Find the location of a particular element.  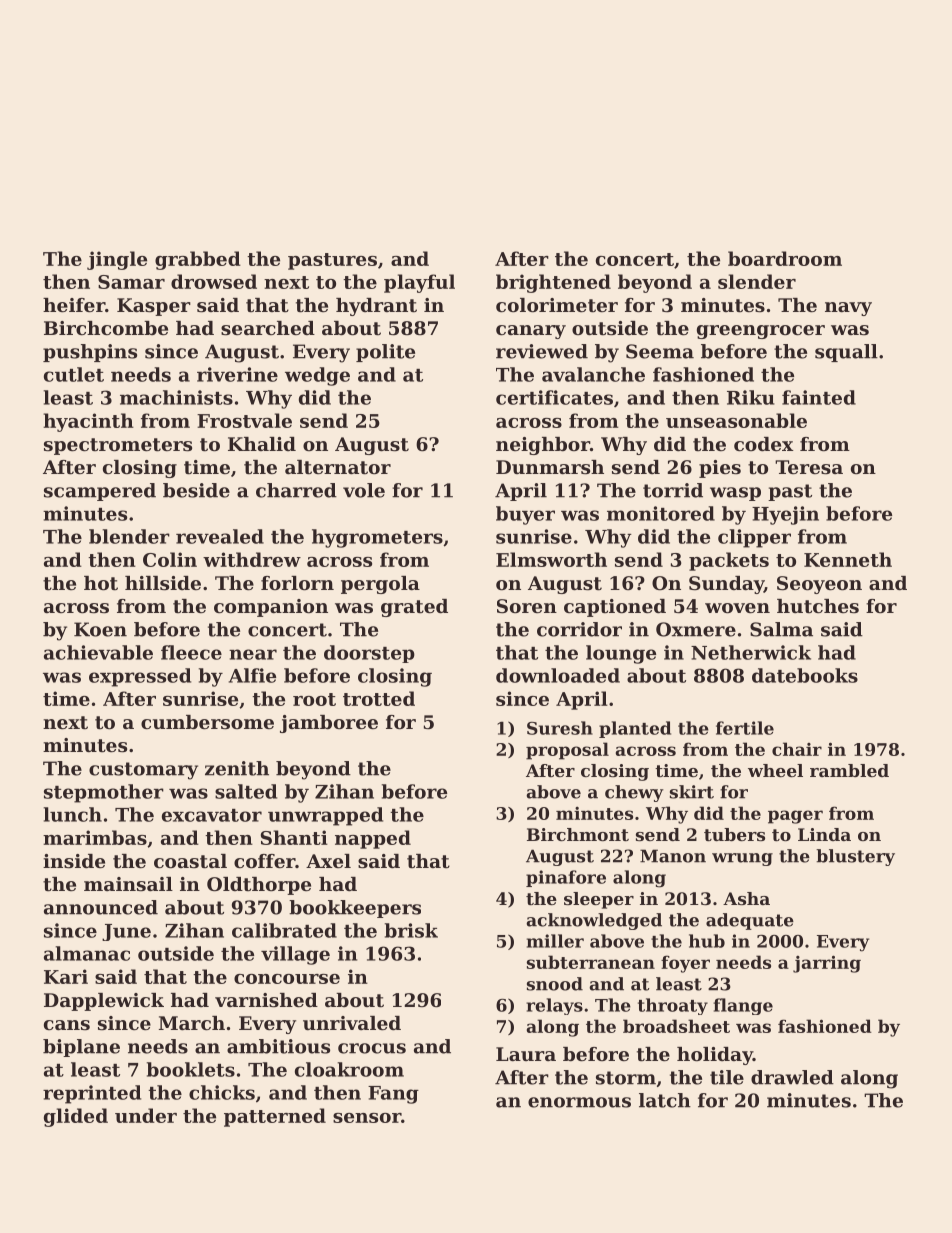

playful is located at coordinates (419, 283).
